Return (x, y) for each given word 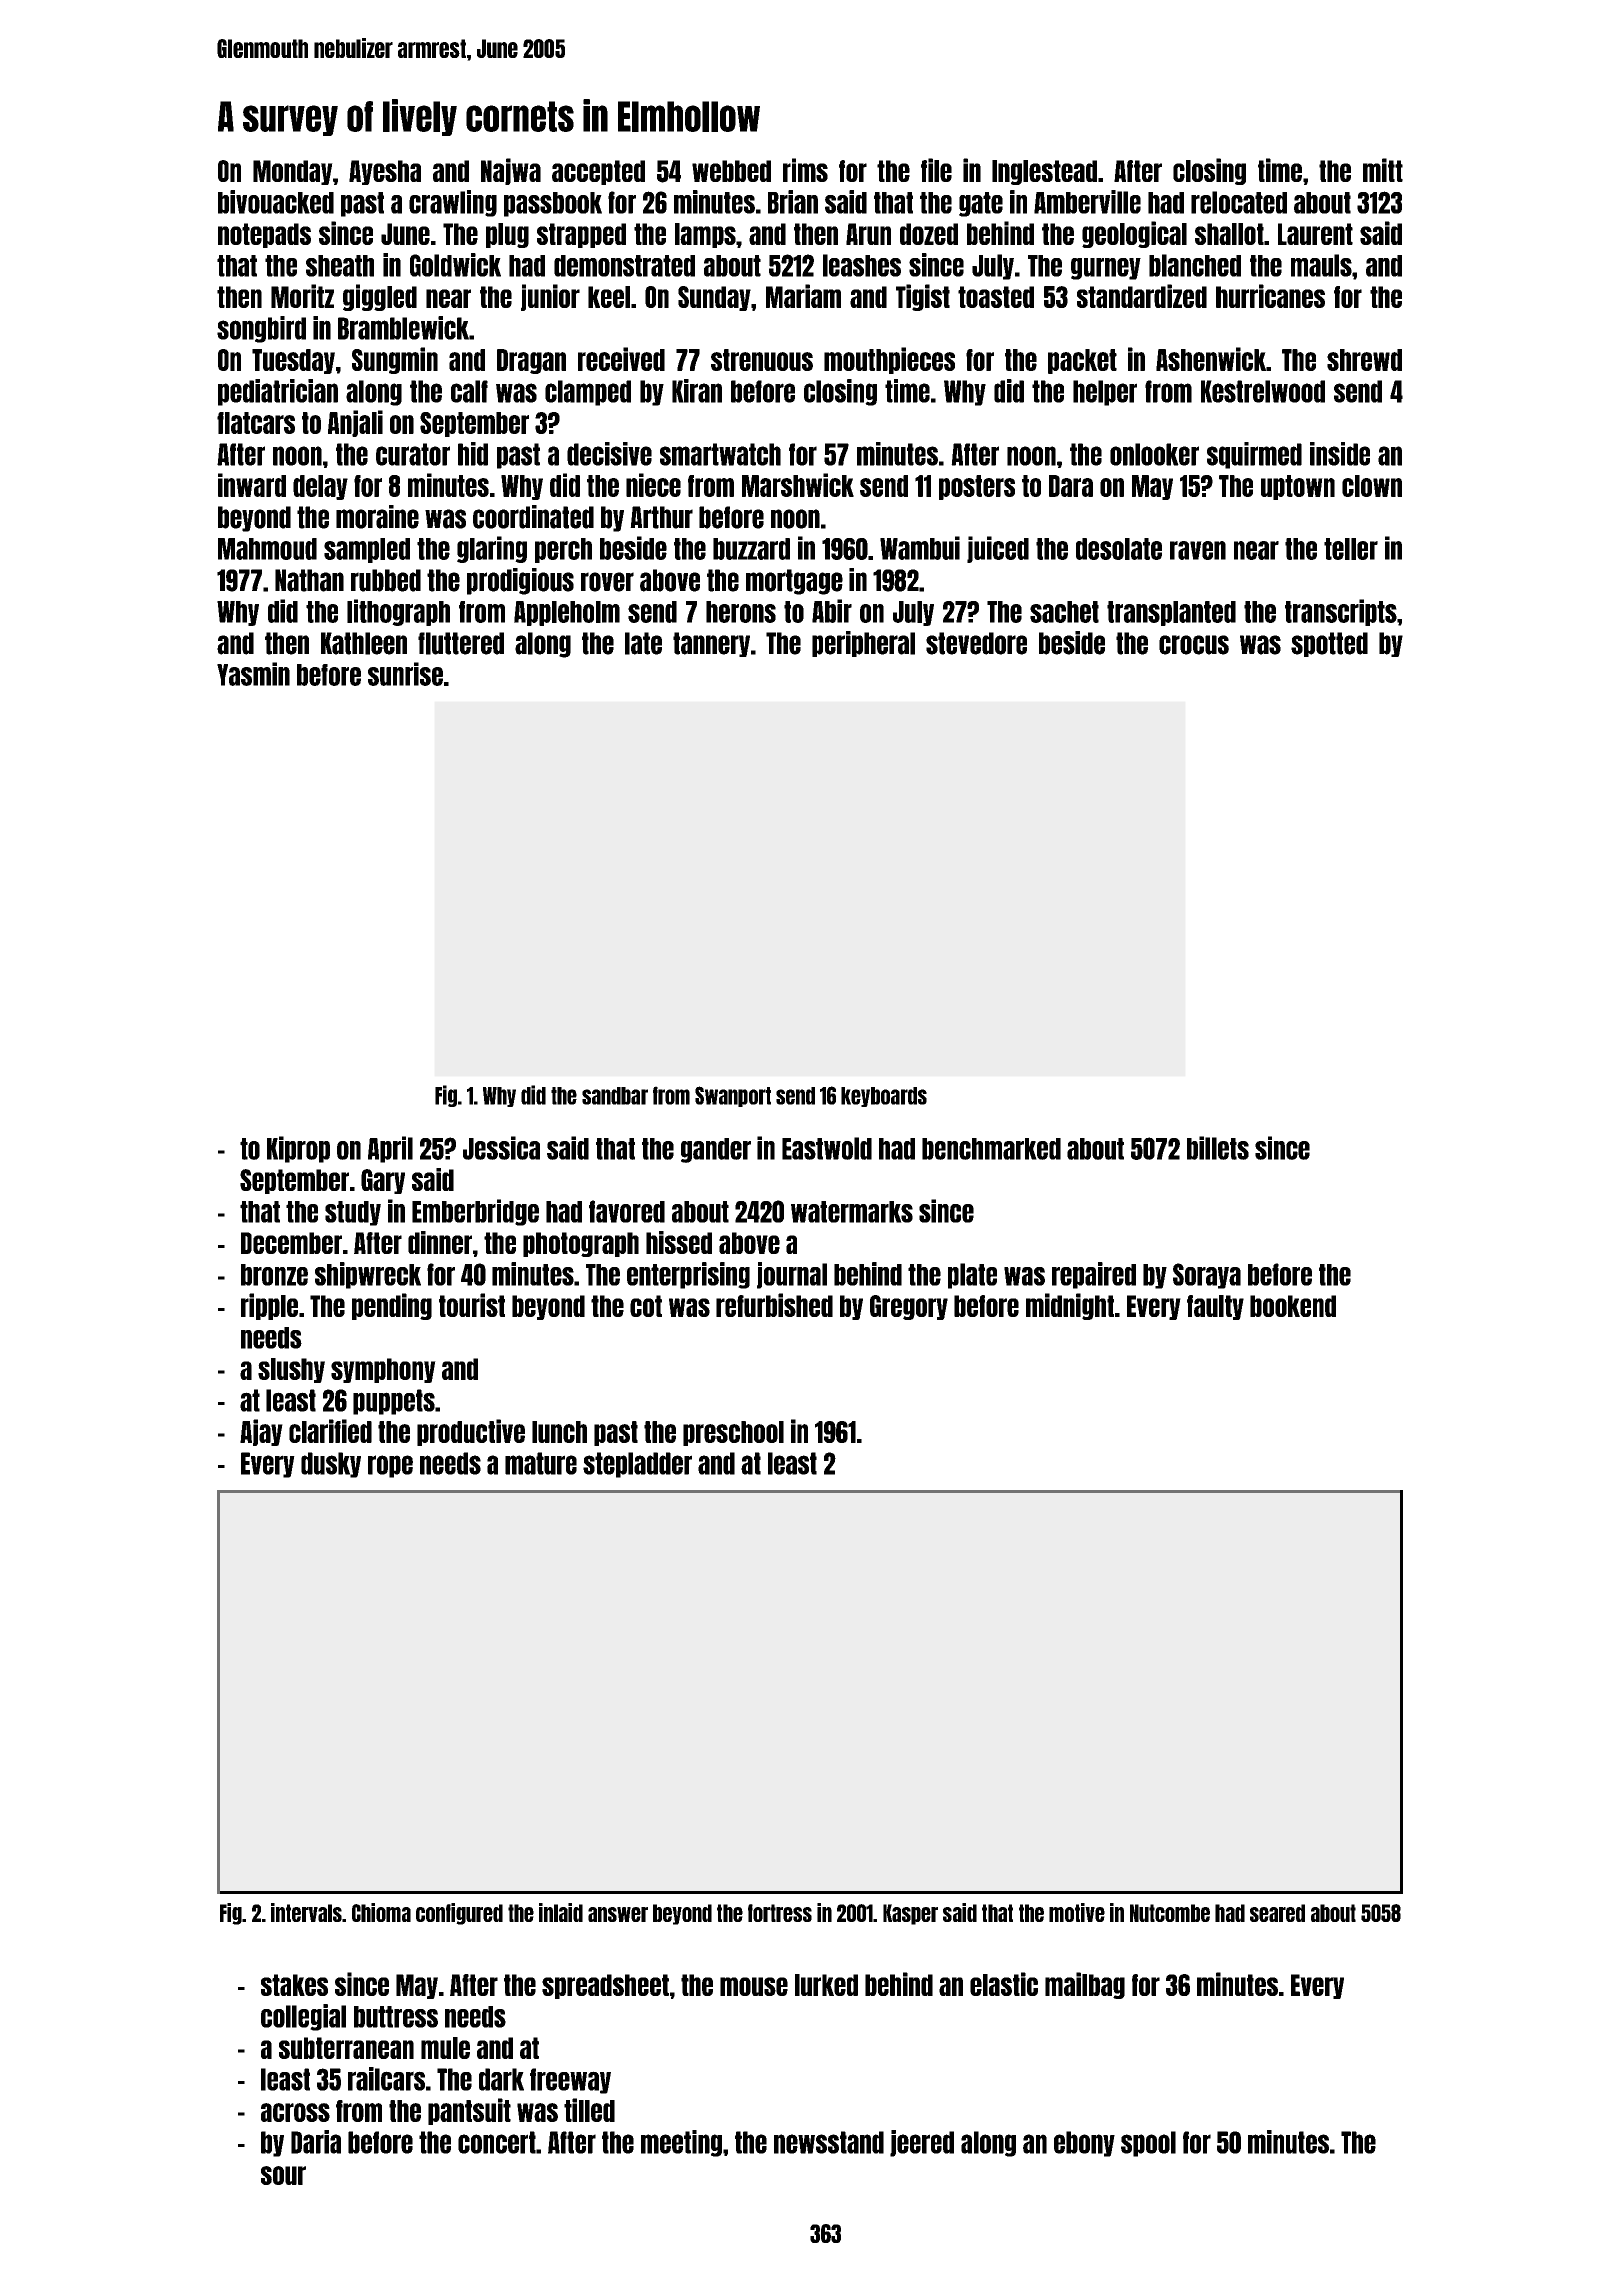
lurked (826, 1985)
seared (1277, 1913)
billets (1218, 1148)
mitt (1383, 170)
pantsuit (469, 2111)
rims (805, 170)
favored (627, 1211)
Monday (293, 172)
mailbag (1085, 1985)
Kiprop (298, 1149)
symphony (383, 1370)
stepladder (637, 1465)
